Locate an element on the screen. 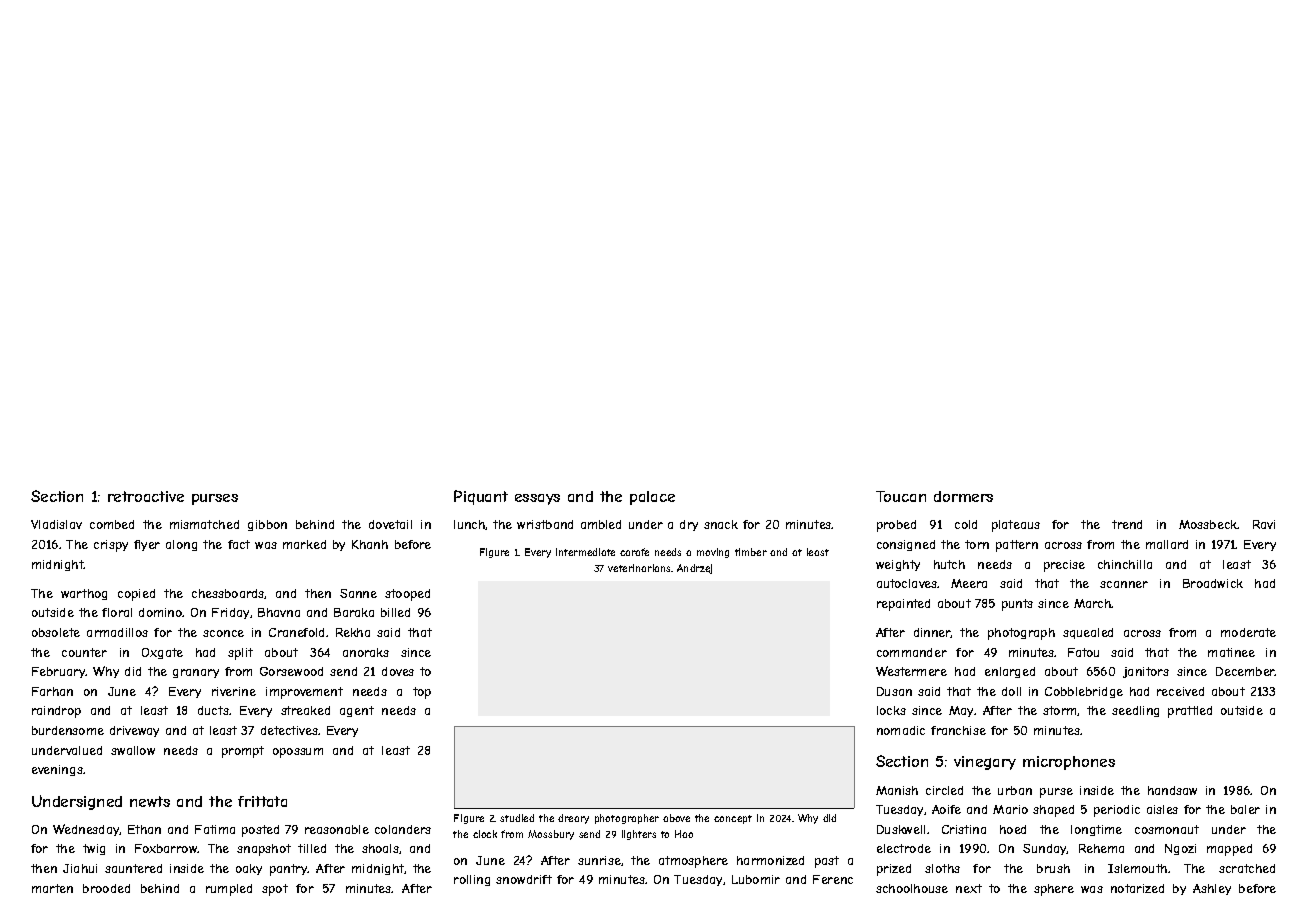 Image resolution: width=1308 pixels, height=924 pixels. riverine is located at coordinates (234, 691).
